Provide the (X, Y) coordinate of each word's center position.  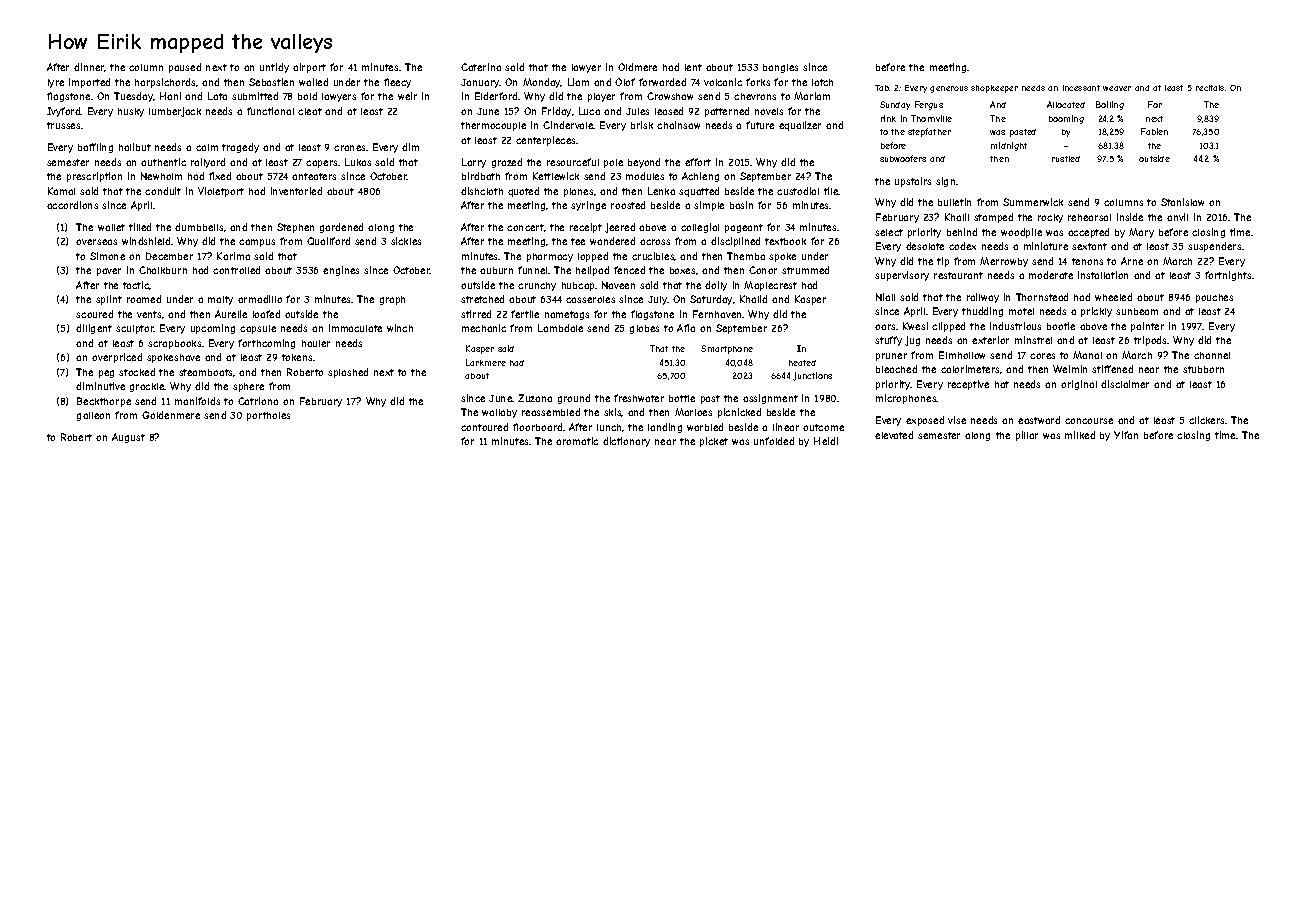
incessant (1081, 88)
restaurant (958, 275)
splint (109, 300)
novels (769, 111)
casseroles (590, 299)
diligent (94, 329)
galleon (93, 416)
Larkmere (486, 362)
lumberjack (175, 112)
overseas (96, 242)
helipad (592, 271)
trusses (63, 125)
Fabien (1154, 131)
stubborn (1203, 369)
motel (1021, 311)
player (601, 97)
